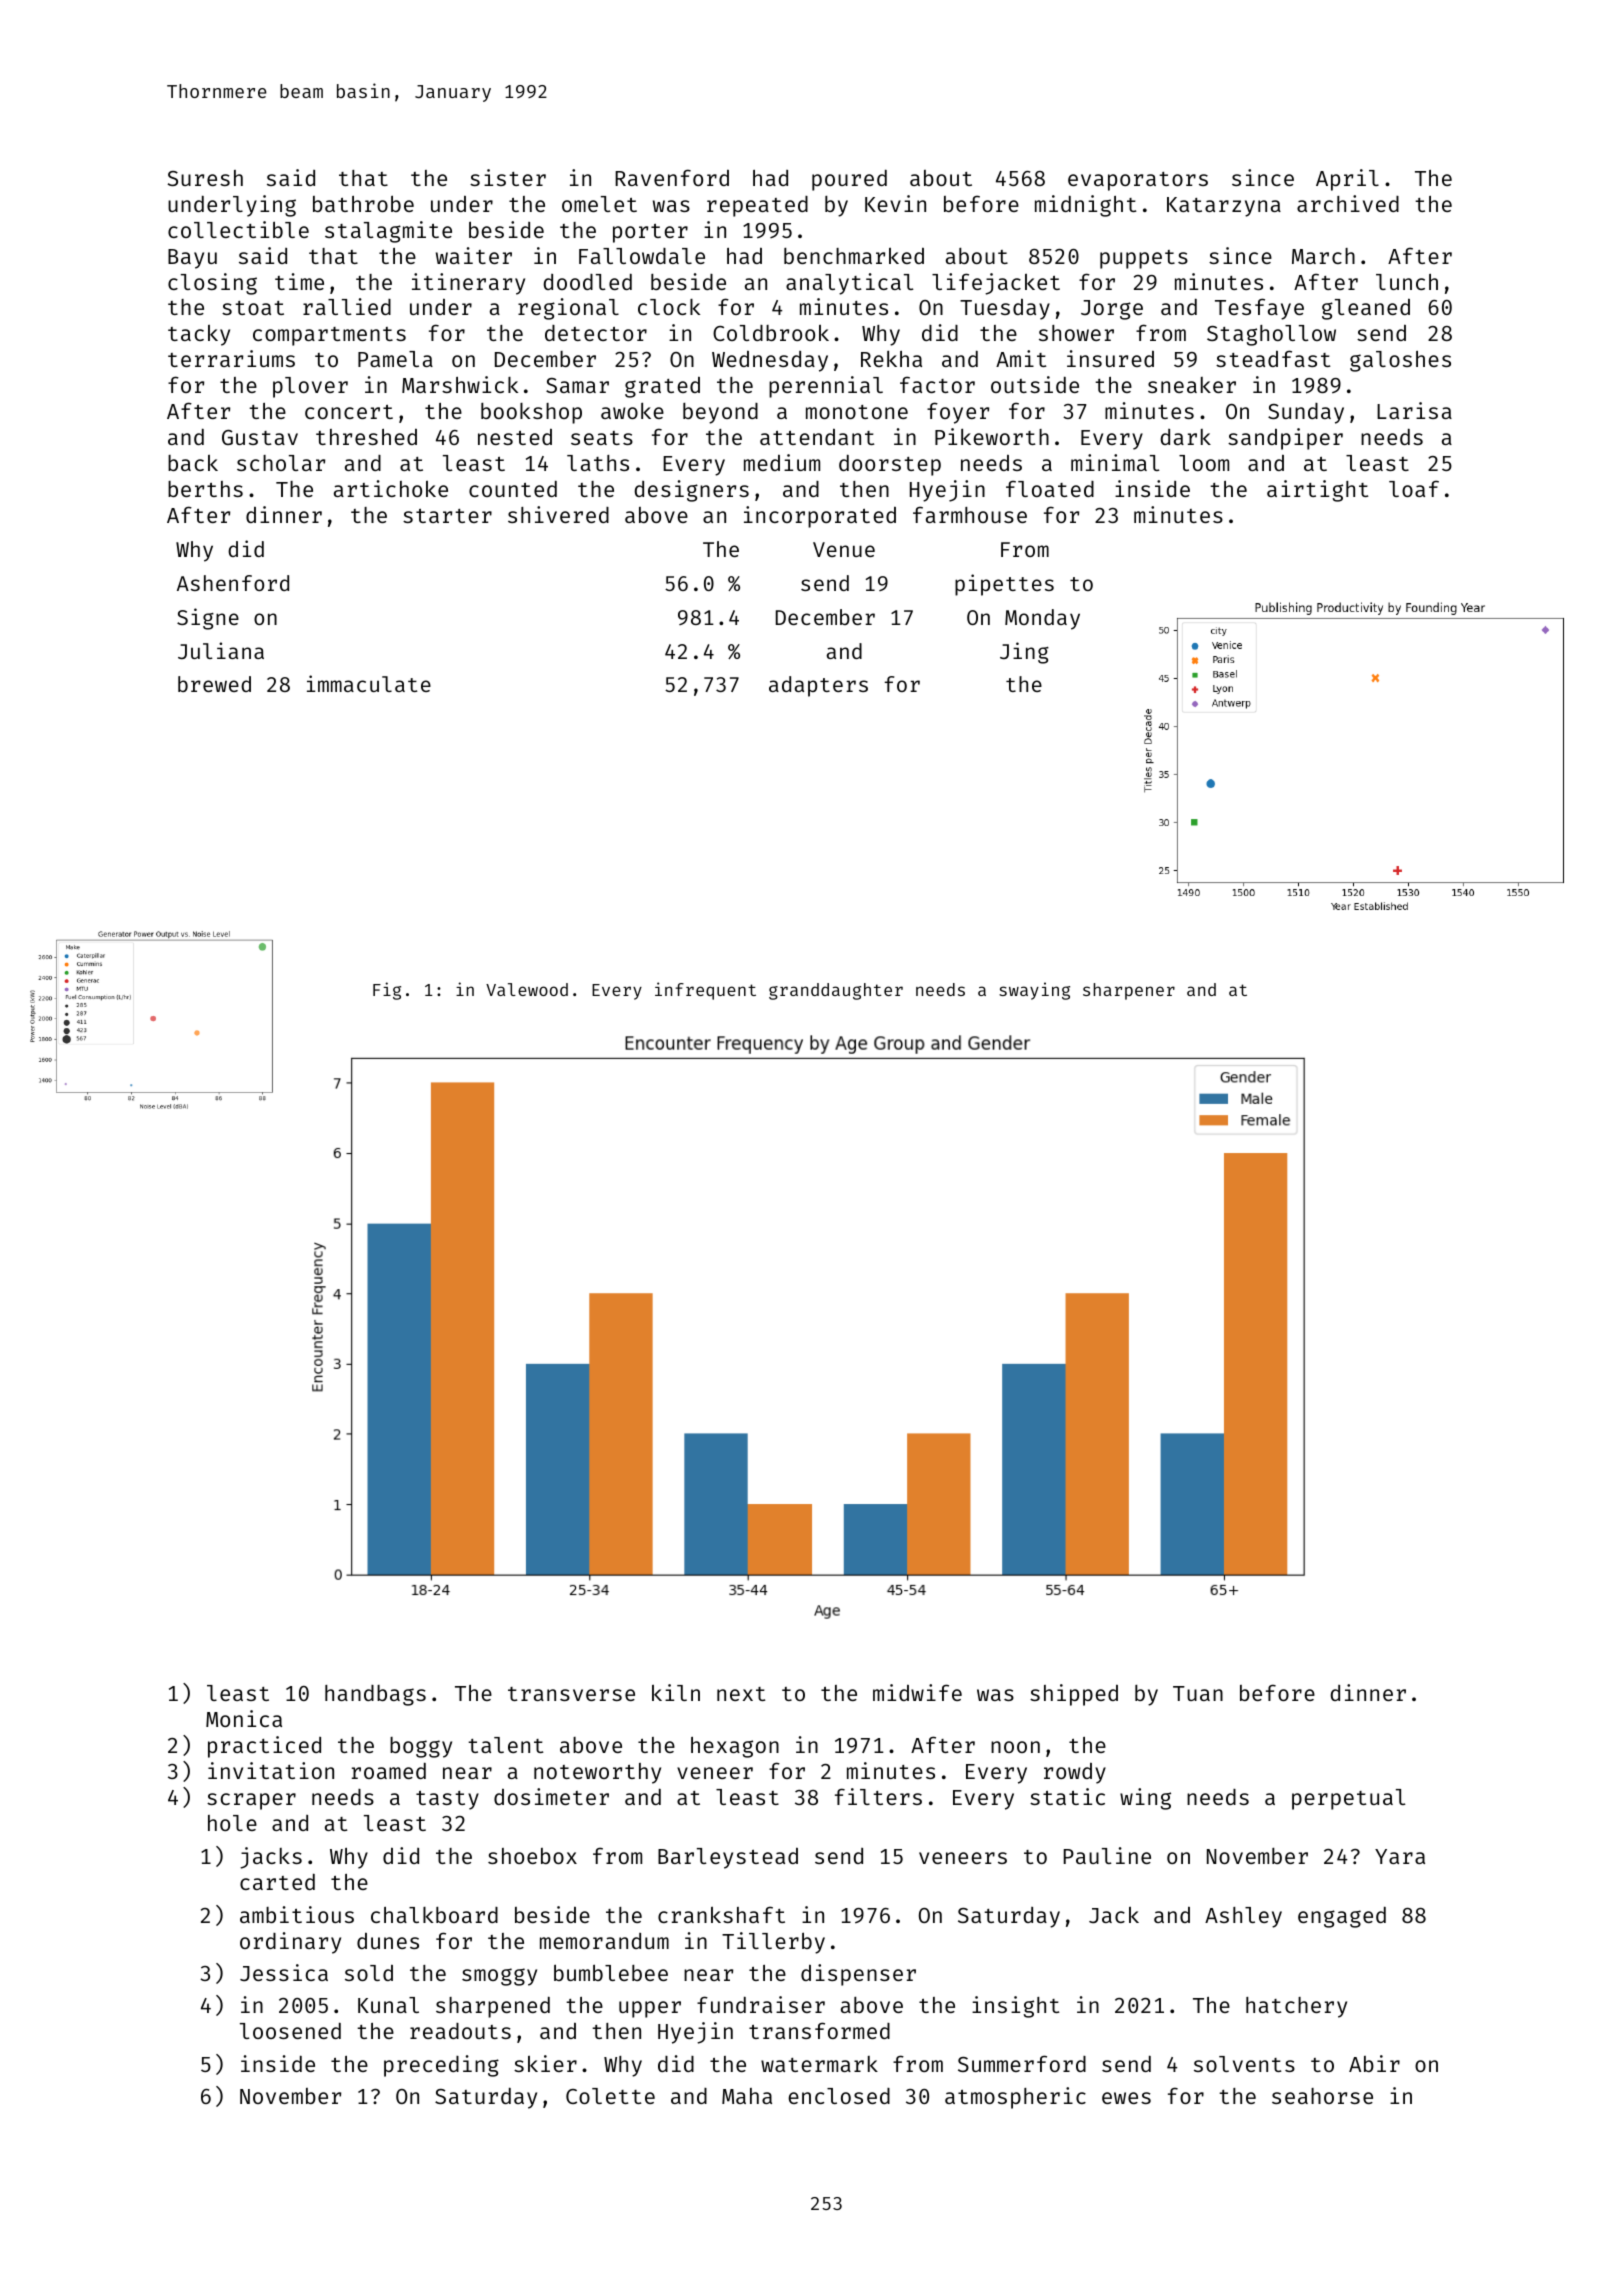 The image size is (1620, 2292). I want to click on enclosed, so click(839, 2096).
